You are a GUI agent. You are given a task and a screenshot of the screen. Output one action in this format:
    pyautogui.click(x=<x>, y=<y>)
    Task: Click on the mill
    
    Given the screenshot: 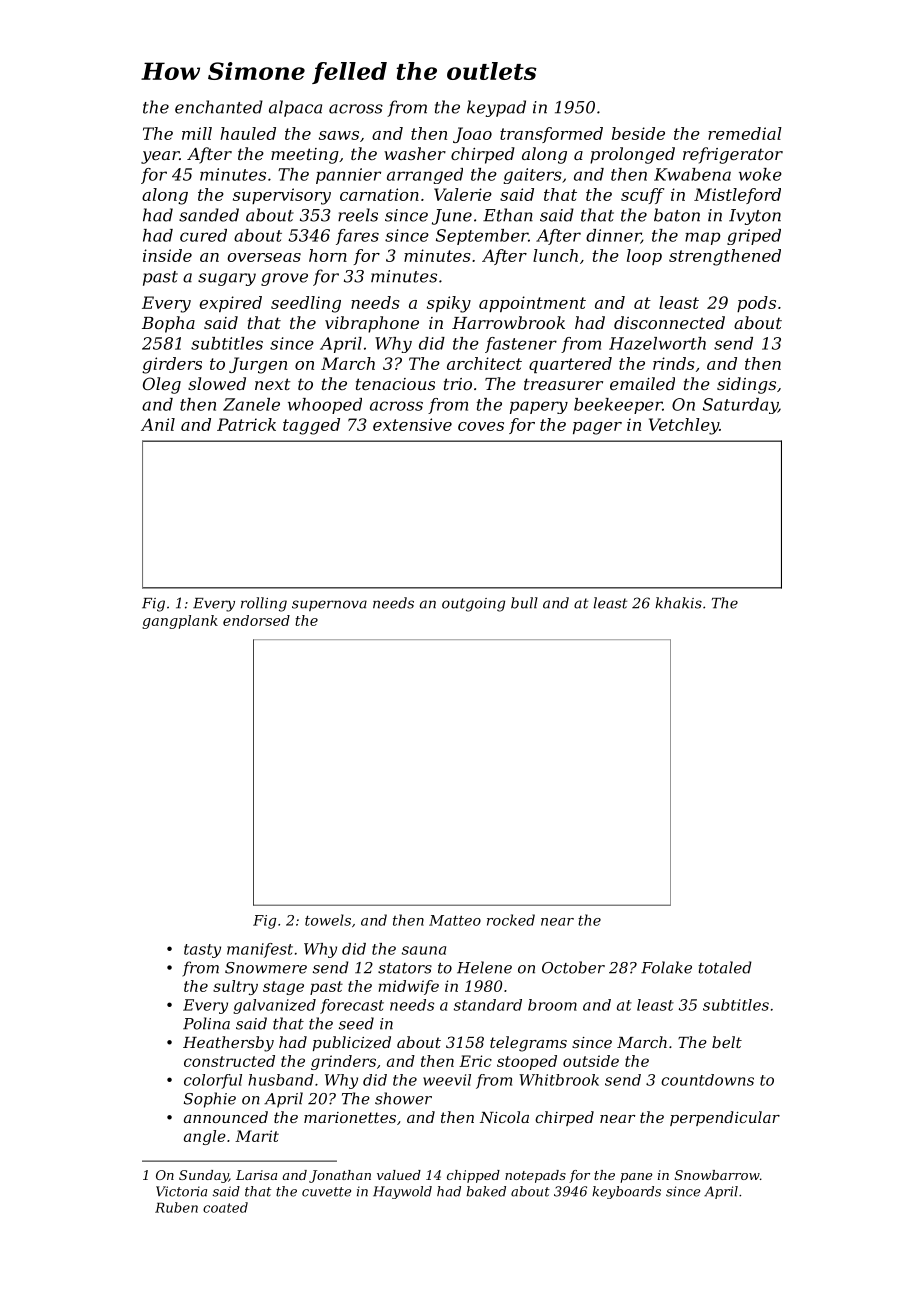 What is the action you would take?
    pyautogui.click(x=197, y=133)
